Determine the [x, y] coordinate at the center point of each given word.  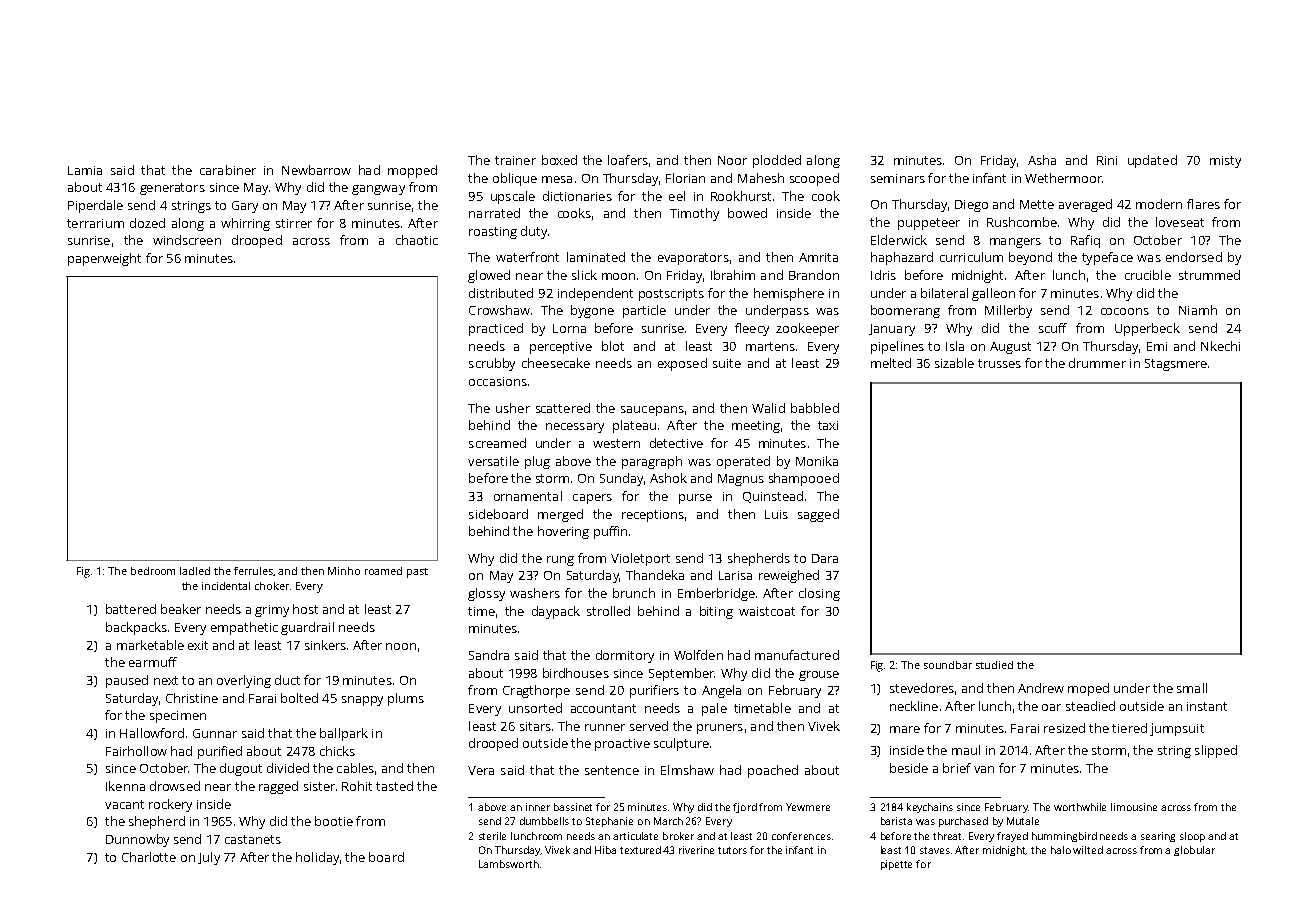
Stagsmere [1176, 365]
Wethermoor [1063, 178]
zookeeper [807, 329]
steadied [1090, 706]
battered [131, 609]
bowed [747, 213]
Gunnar [215, 733]
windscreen [187, 240]
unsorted [535, 708]
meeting [756, 427]
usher [513, 408]
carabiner [228, 170]
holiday [317, 858]
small [1192, 688]
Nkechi [1220, 346]
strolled [608, 611]
